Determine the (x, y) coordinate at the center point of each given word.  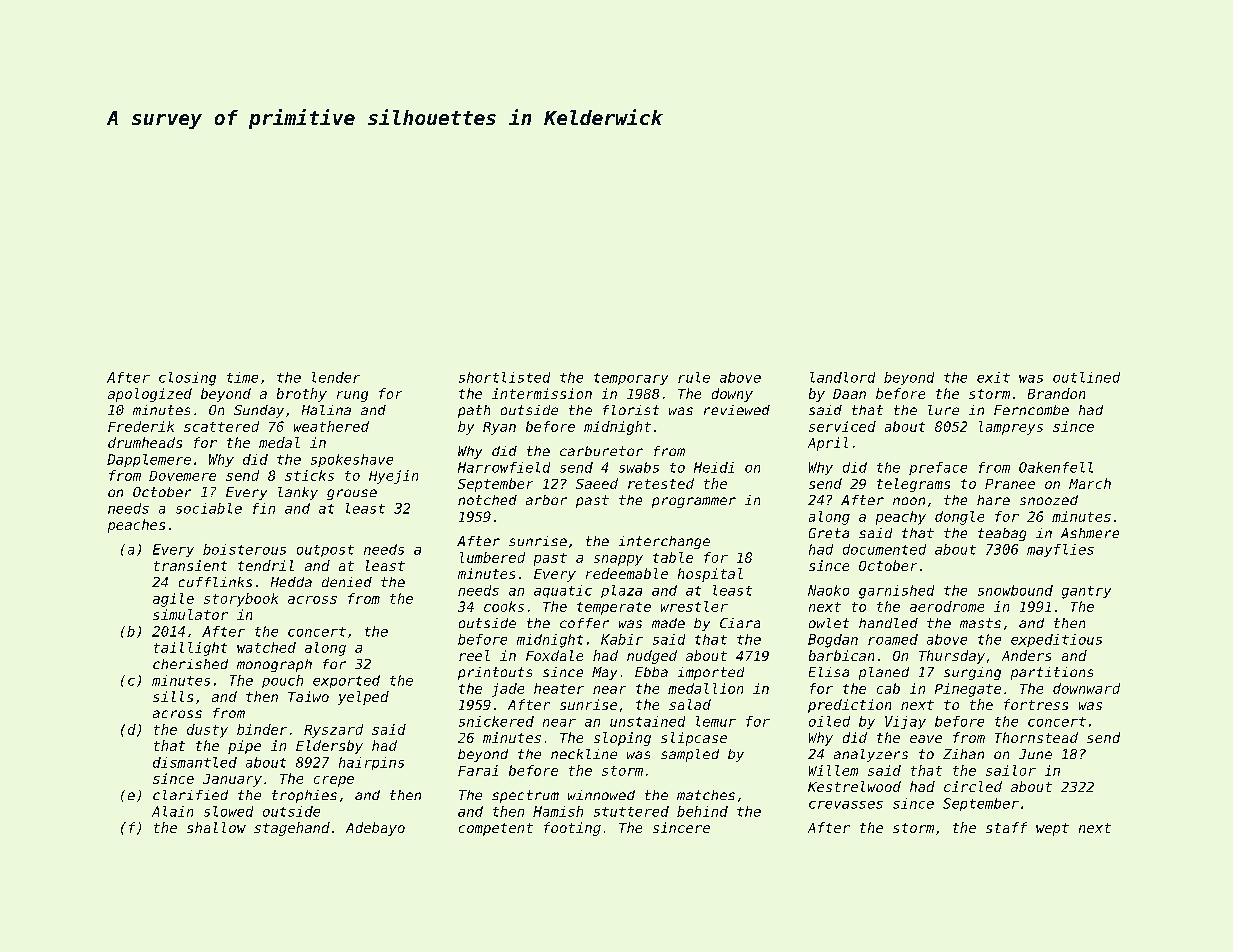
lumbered (492, 557)
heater (559, 688)
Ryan (499, 428)
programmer (694, 502)
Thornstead (1036, 737)
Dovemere (182, 476)
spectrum (525, 796)
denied (347, 582)
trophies (304, 796)
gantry (1086, 592)
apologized (150, 395)
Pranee (1010, 484)
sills (173, 696)
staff (1006, 827)
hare (993, 500)
